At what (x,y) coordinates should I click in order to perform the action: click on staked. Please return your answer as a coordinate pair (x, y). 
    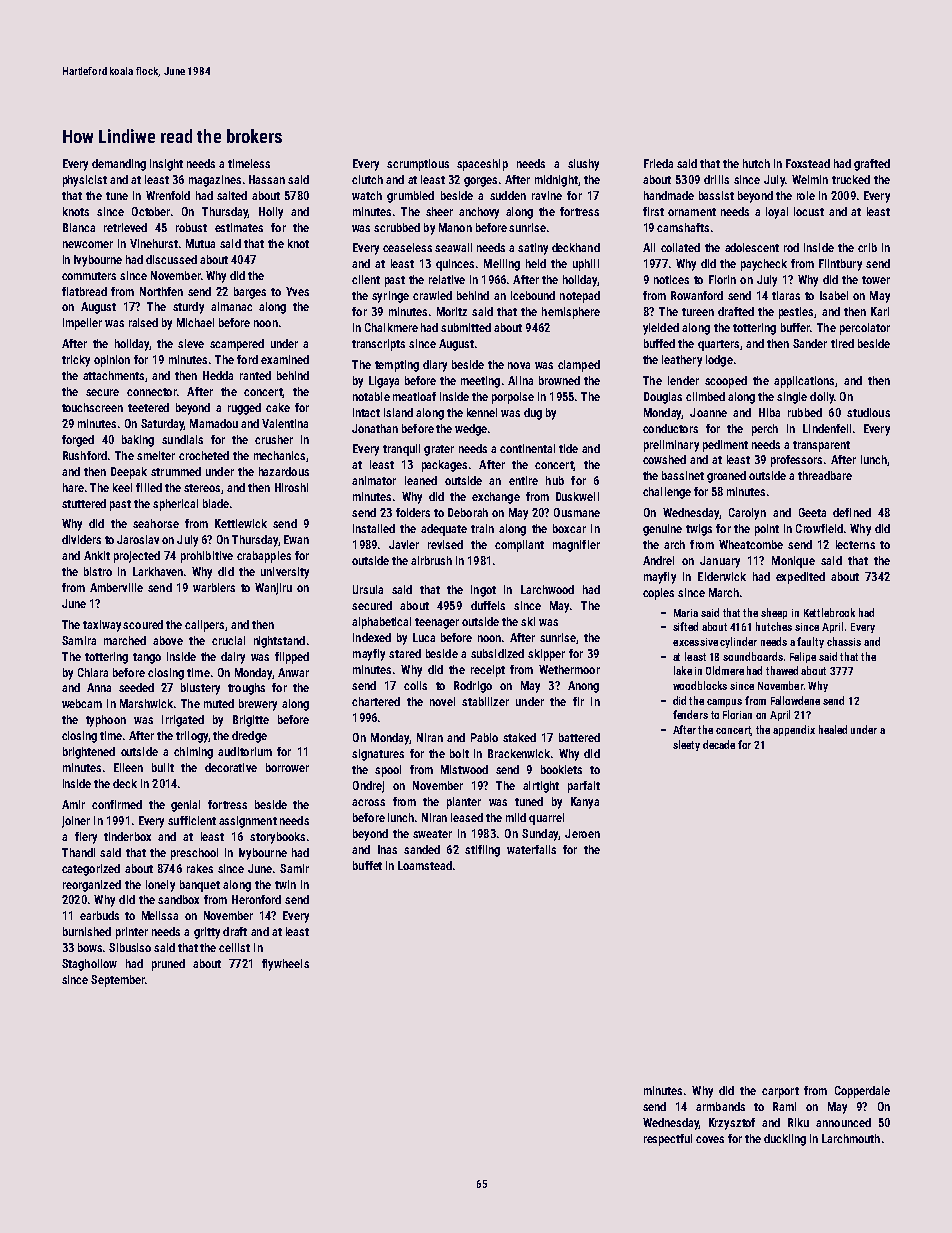
    Looking at the image, I should click on (519, 737).
